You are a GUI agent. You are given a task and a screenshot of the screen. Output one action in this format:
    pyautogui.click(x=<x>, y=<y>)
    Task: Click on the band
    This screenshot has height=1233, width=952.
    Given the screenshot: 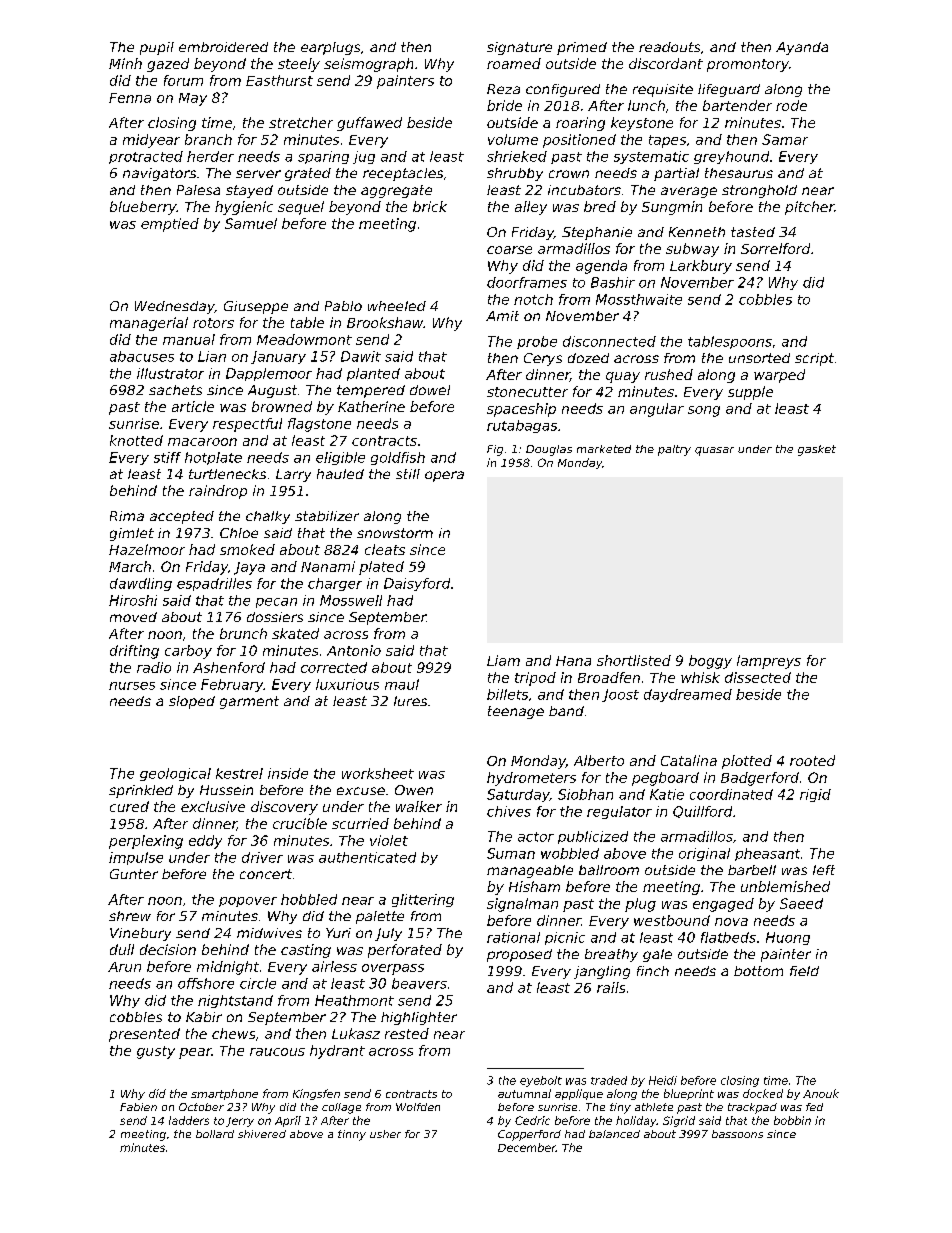 What is the action you would take?
    pyautogui.click(x=566, y=711)
